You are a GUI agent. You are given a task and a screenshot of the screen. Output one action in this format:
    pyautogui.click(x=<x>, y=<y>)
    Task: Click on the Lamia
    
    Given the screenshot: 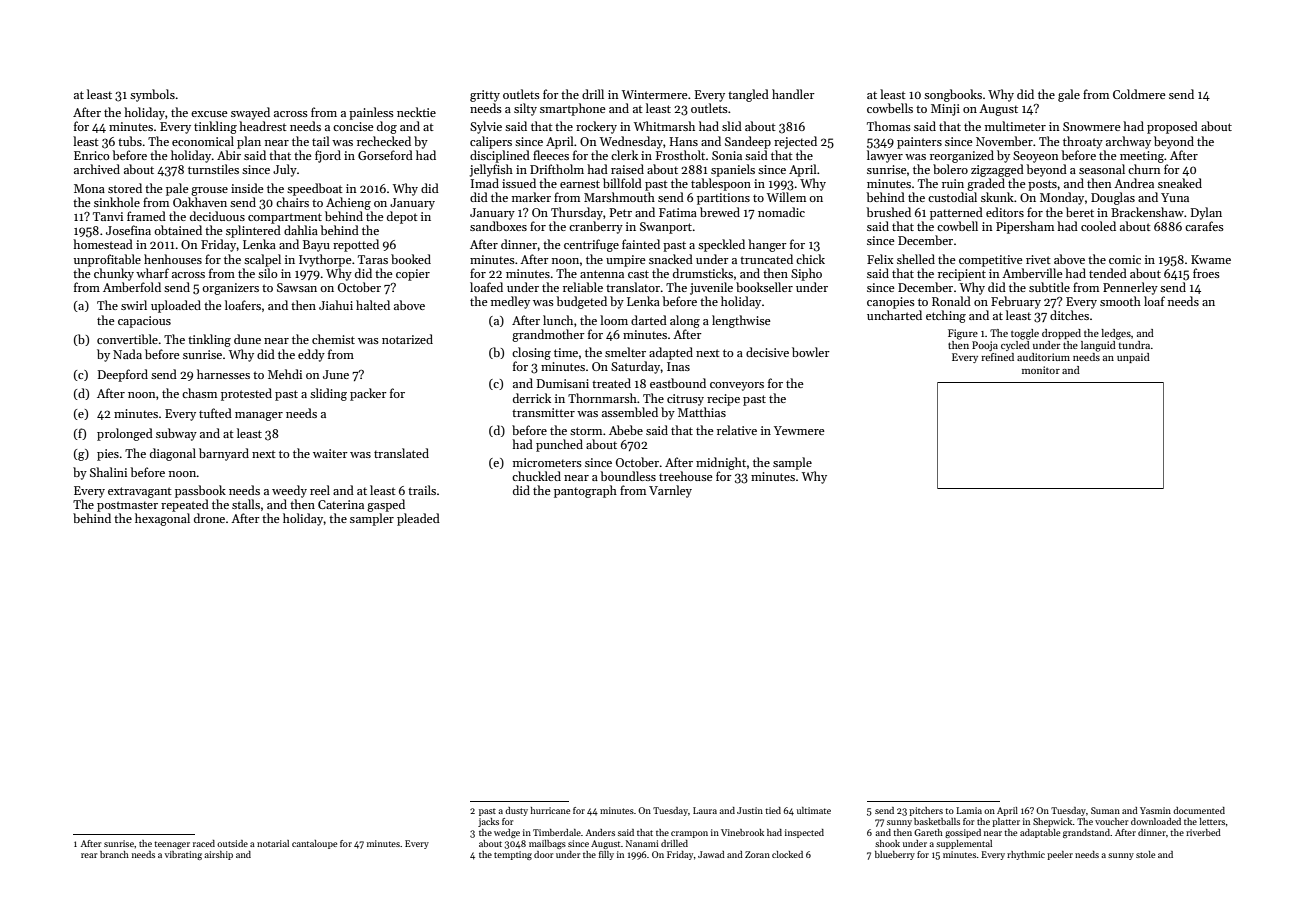 What is the action you would take?
    pyautogui.click(x=969, y=810)
